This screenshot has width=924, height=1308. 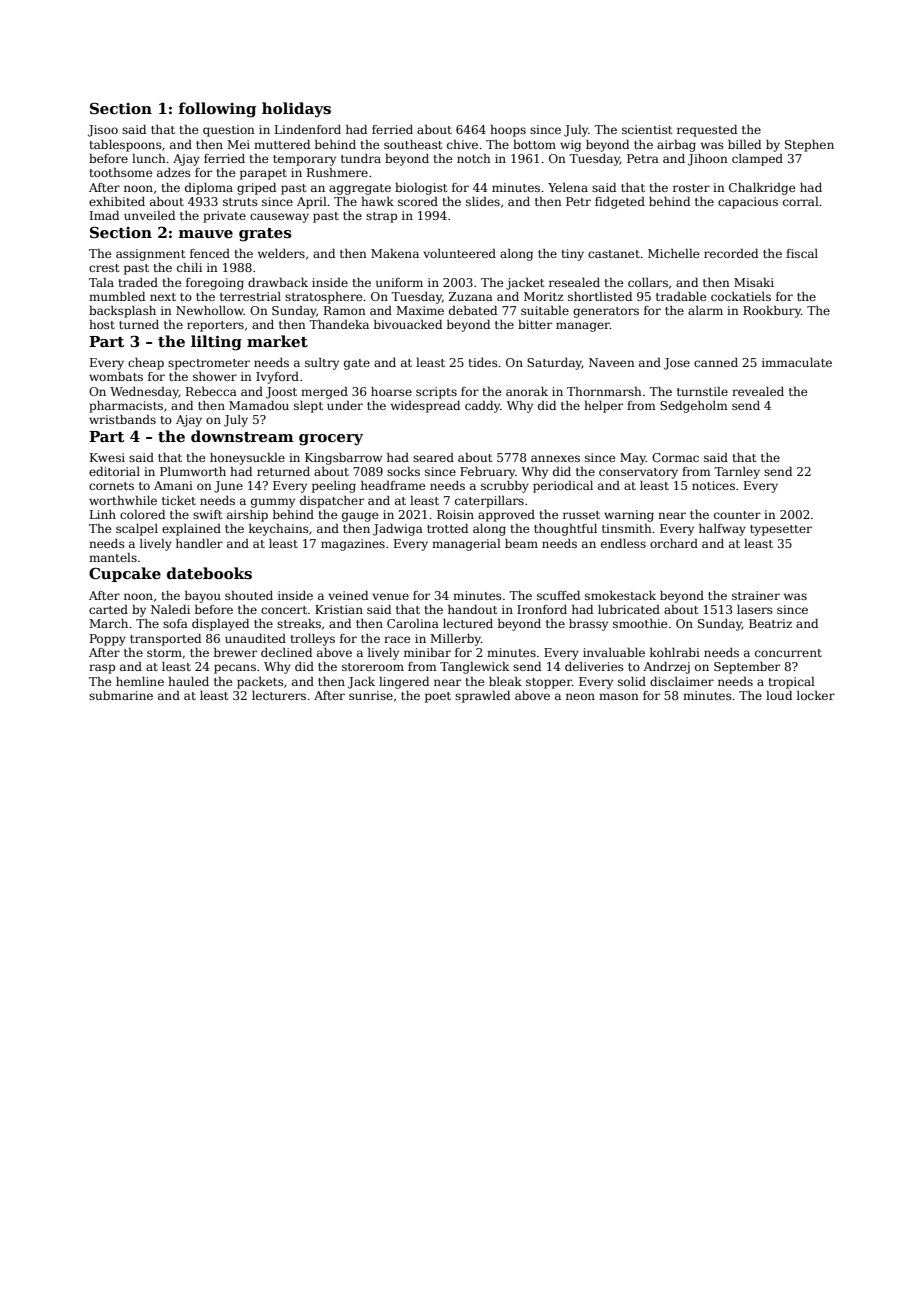 I want to click on hoops, so click(x=508, y=131).
